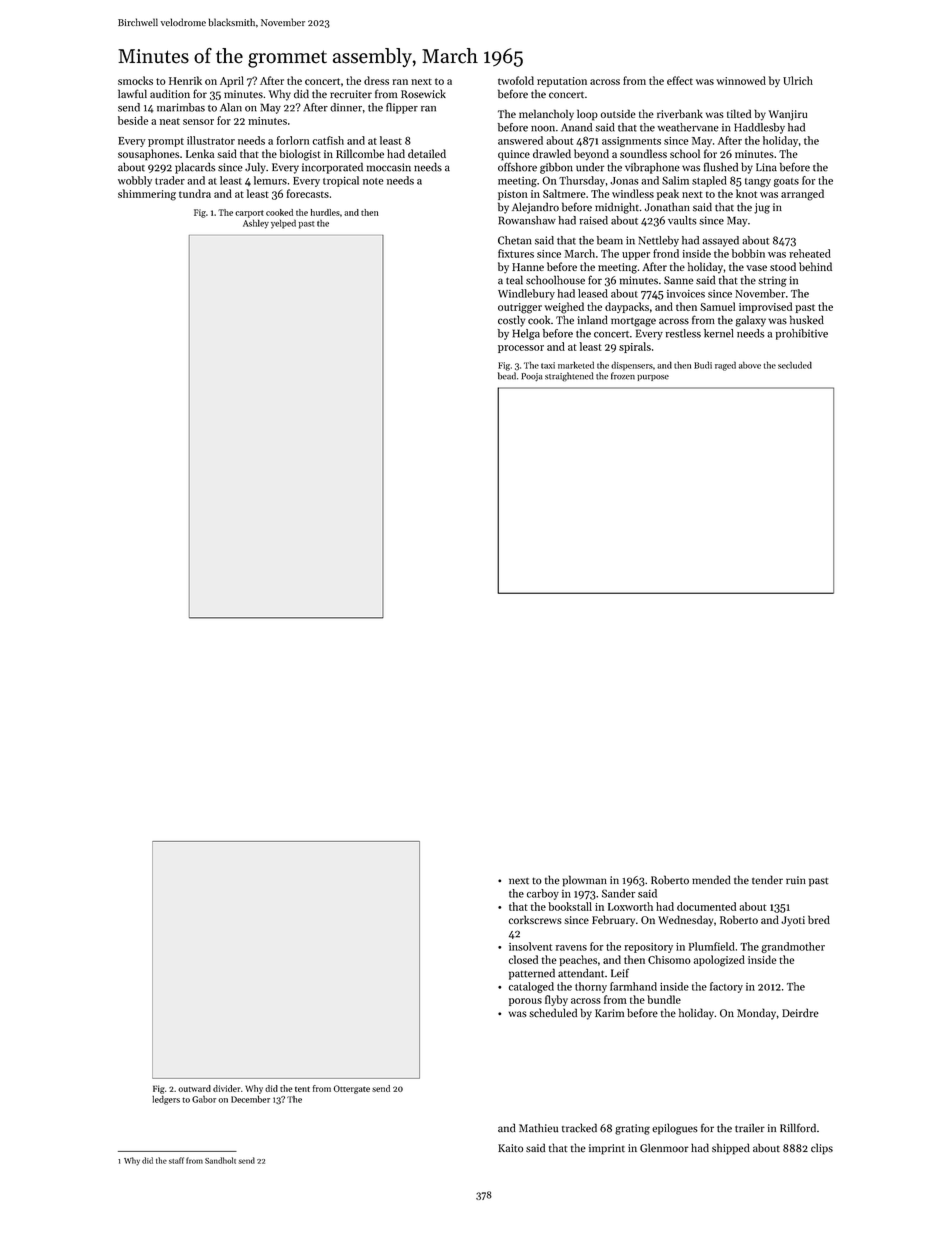 This screenshot has height=1233, width=952. What do you see at coordinates (664, 999) in the screenshot?
I see `bundle` at bounding box center [664, 999].
